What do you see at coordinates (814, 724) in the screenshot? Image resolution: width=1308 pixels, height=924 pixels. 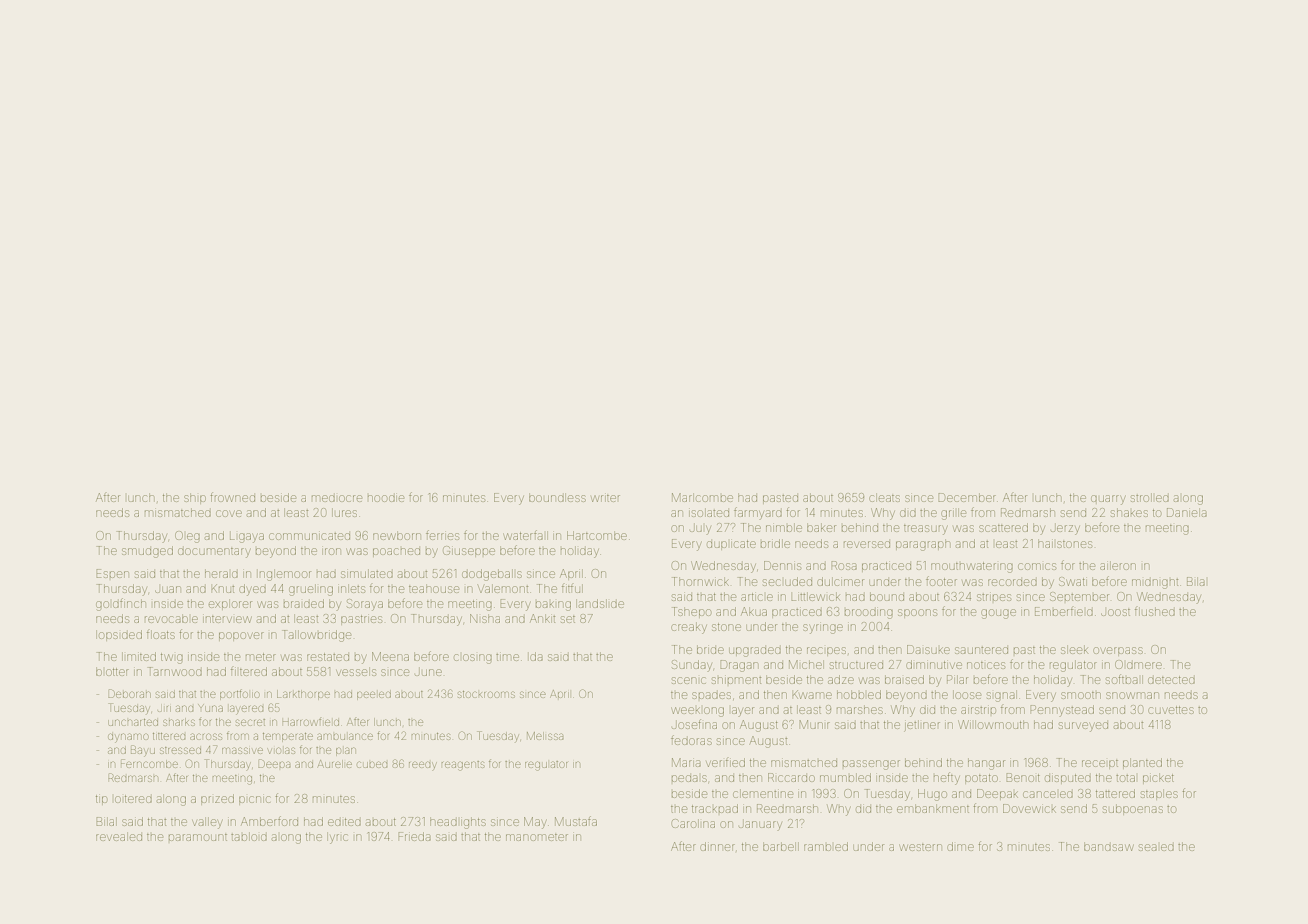 I see `Munir` at bounding box center [814, 724].
